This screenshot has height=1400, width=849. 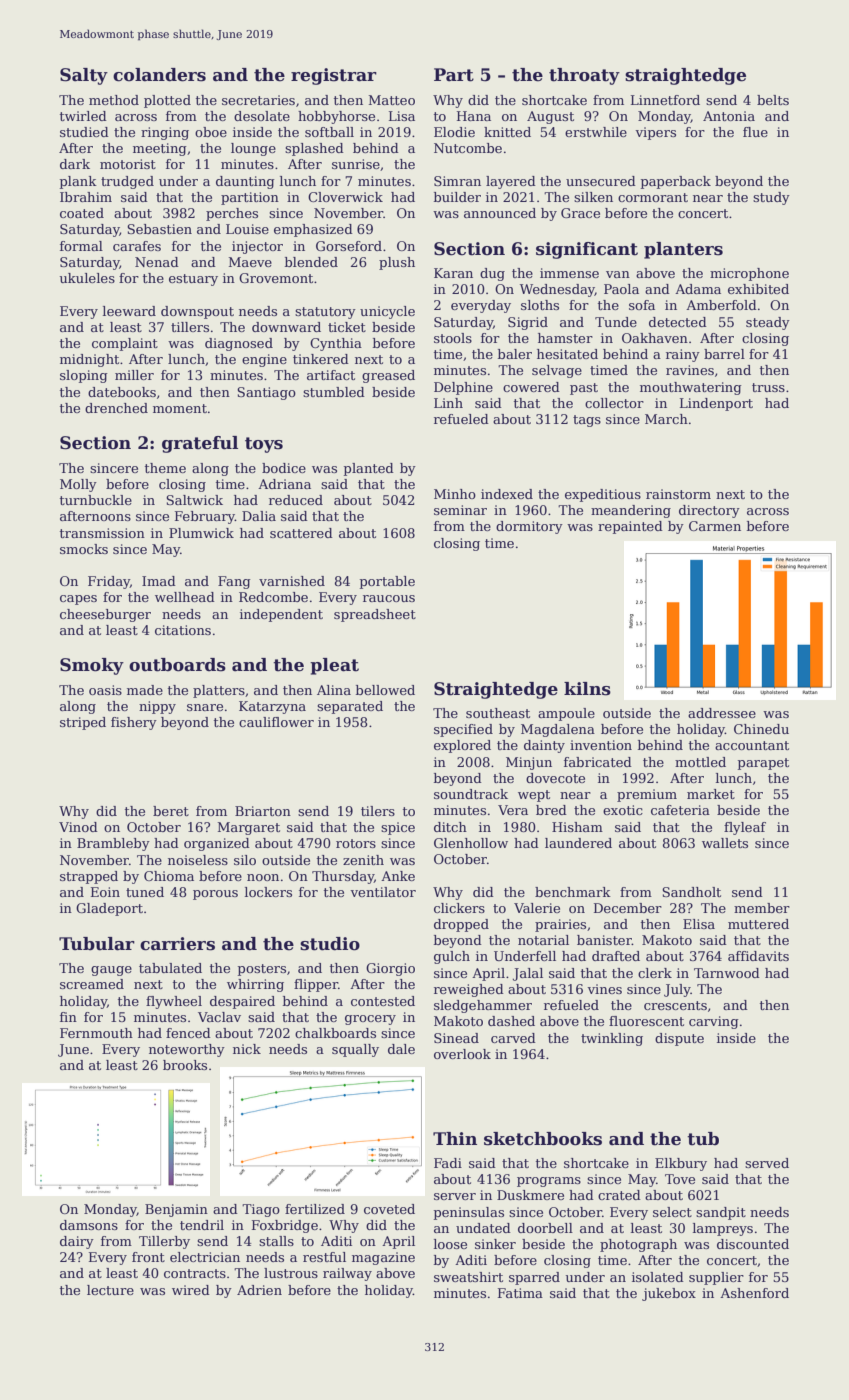 I want to click on kilns, so click(x=587, y=689).
